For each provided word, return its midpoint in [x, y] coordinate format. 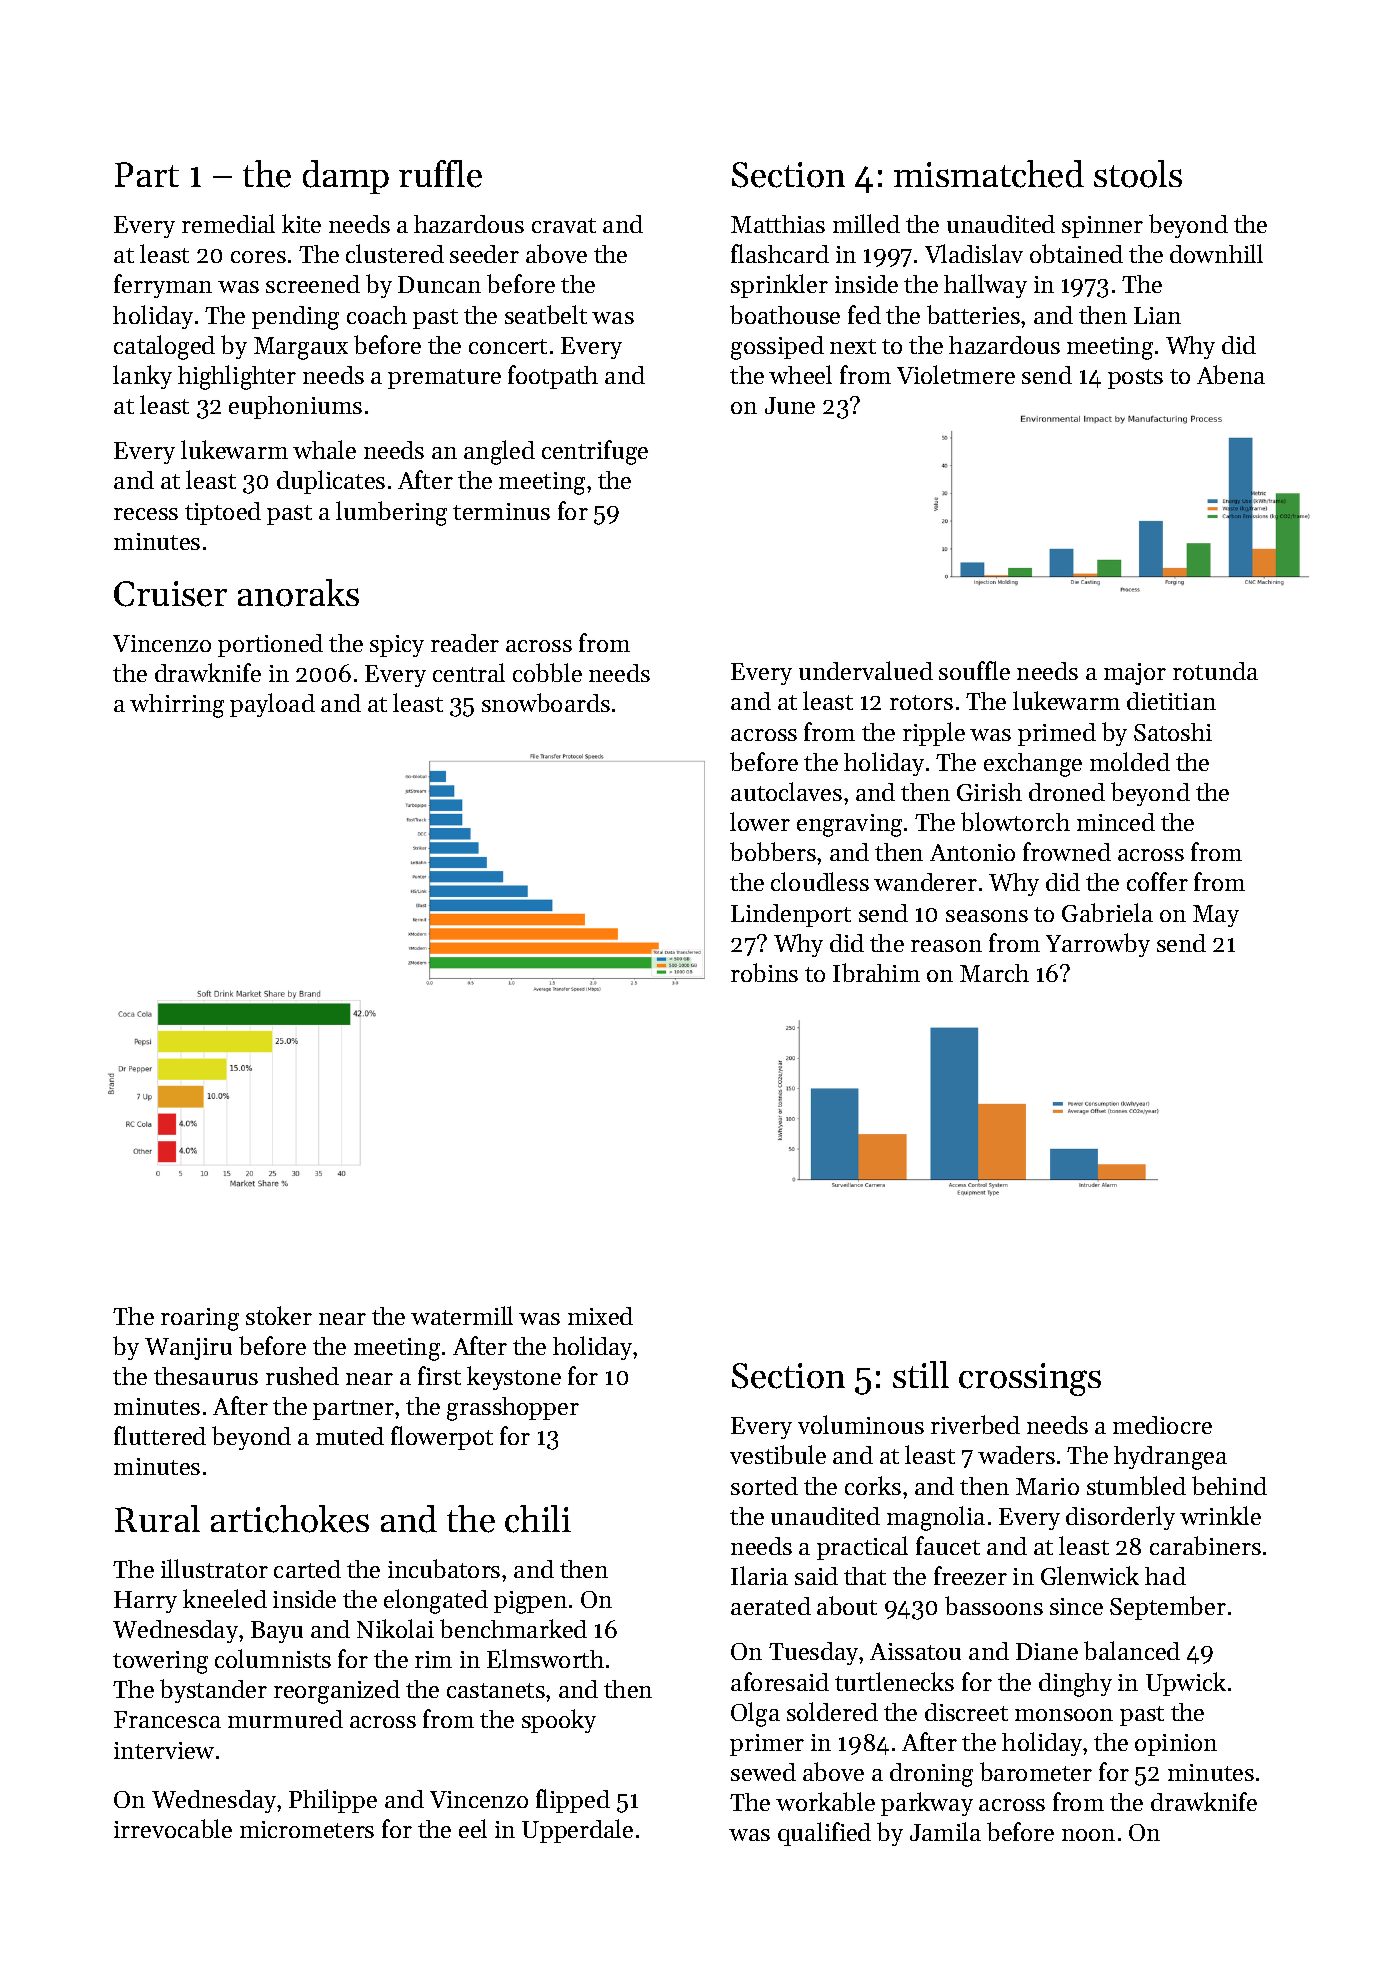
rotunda [1215, 671]
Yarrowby [1098, 945]
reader [465, 643]
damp [346, 177]
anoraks [298, 593]
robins [764, 972]
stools [1138, 174]
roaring [200, 1319]
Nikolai [395, 1628]
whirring [177, 706]
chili [538, 1519]
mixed [600, 1316]
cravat [564, 225]
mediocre [1162, 1425]
